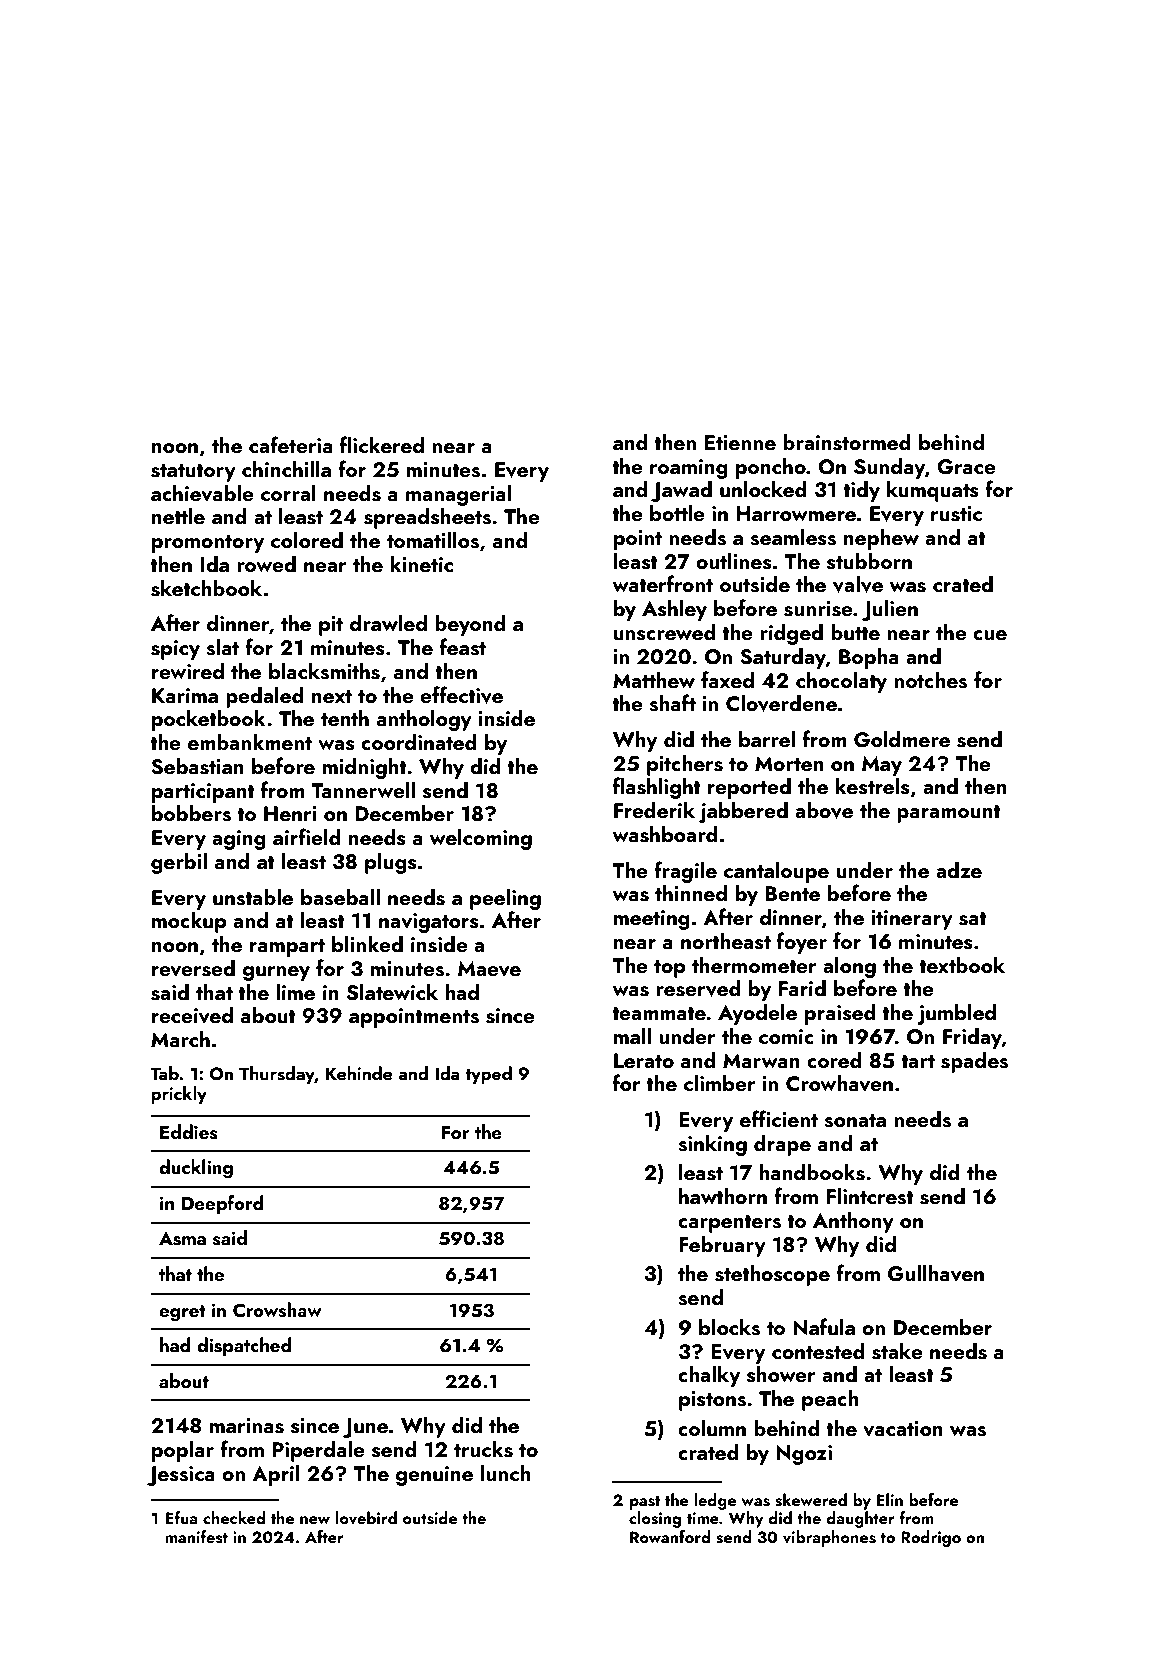 This page has width=1165, height=1654. I want to click on Ayodele, so click(757, 1014).
